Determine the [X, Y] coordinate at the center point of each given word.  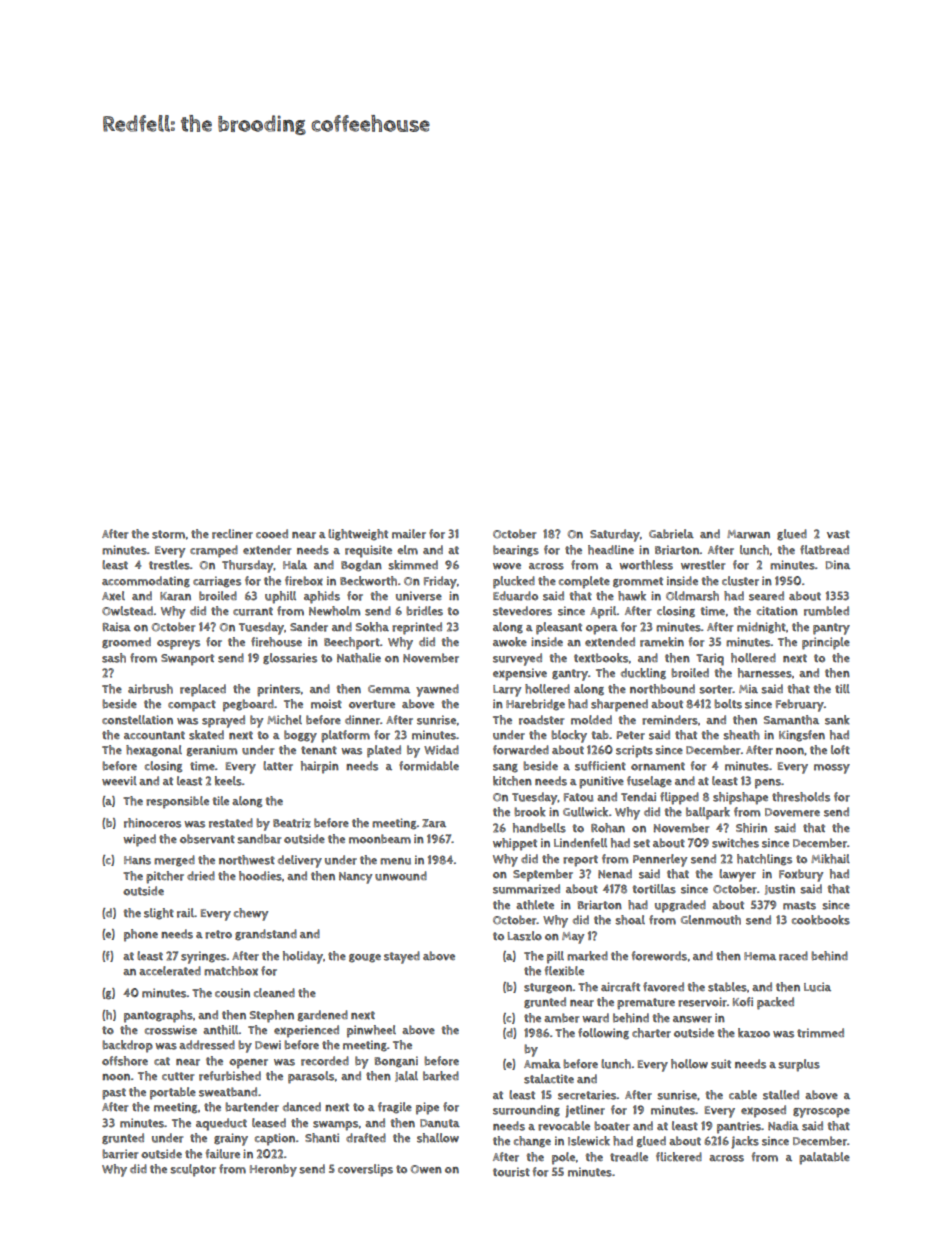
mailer [409, 534]
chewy [251, 914]
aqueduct [221, 1124]
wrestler [703, 565]
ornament [658, 766]
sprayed [223, 721]
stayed [402, 957]
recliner [232, 534]
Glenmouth [711, 920]
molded [591, 720]
